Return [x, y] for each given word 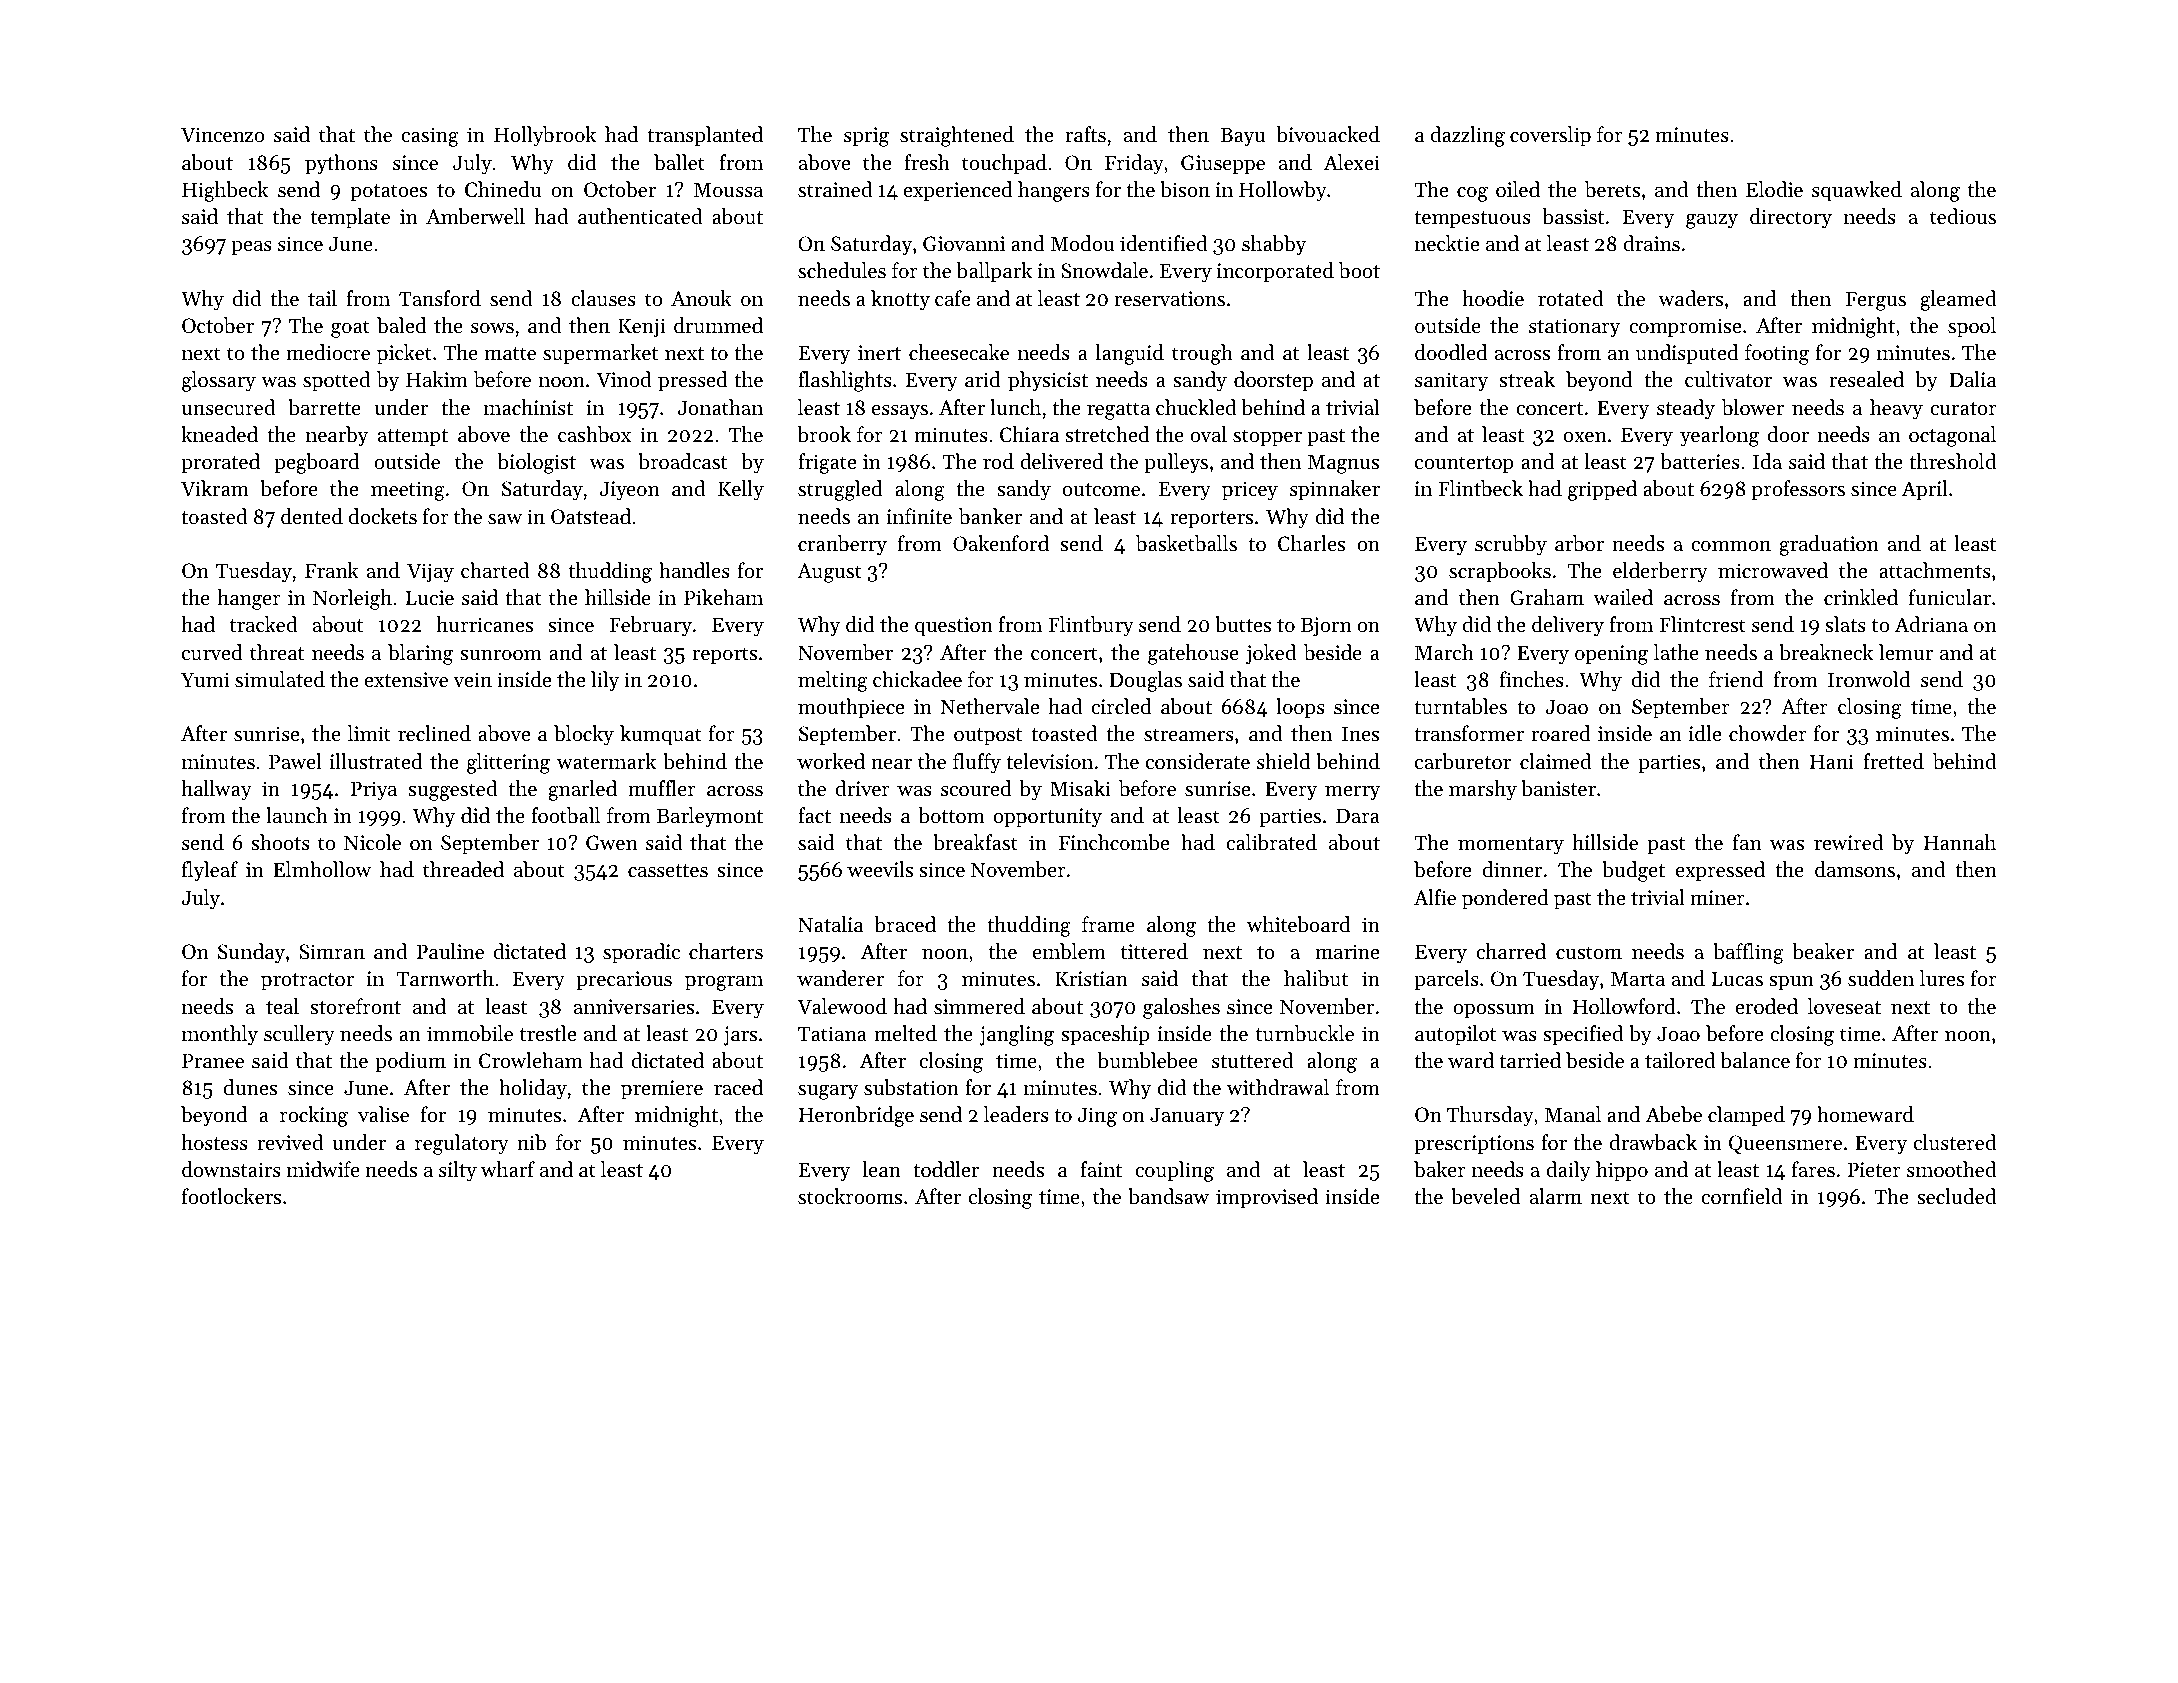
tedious [1963, 216]
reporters [1211, 520]
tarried [1530, 1060]
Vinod [623, 379]
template [350, 218]
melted [905, 1033]
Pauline [450, 951]
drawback [1653, 1142]
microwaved [1773, 570]
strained [835, 189]
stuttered [1252, 1060]
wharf [508, 1169]
